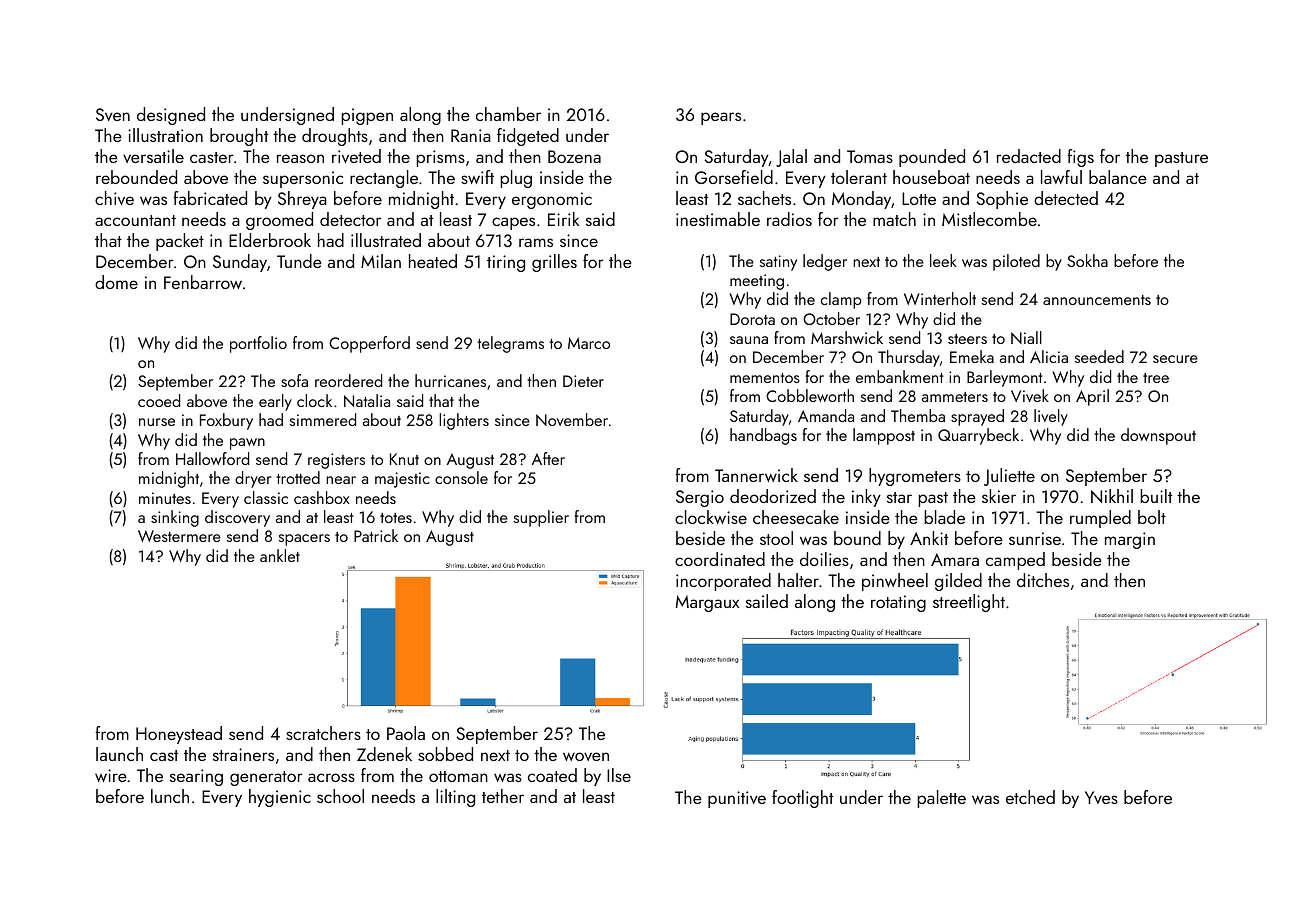 Image resolution: width=1308 pixels, height=924 pixels. I want to click on tether, so click(503, 796).
